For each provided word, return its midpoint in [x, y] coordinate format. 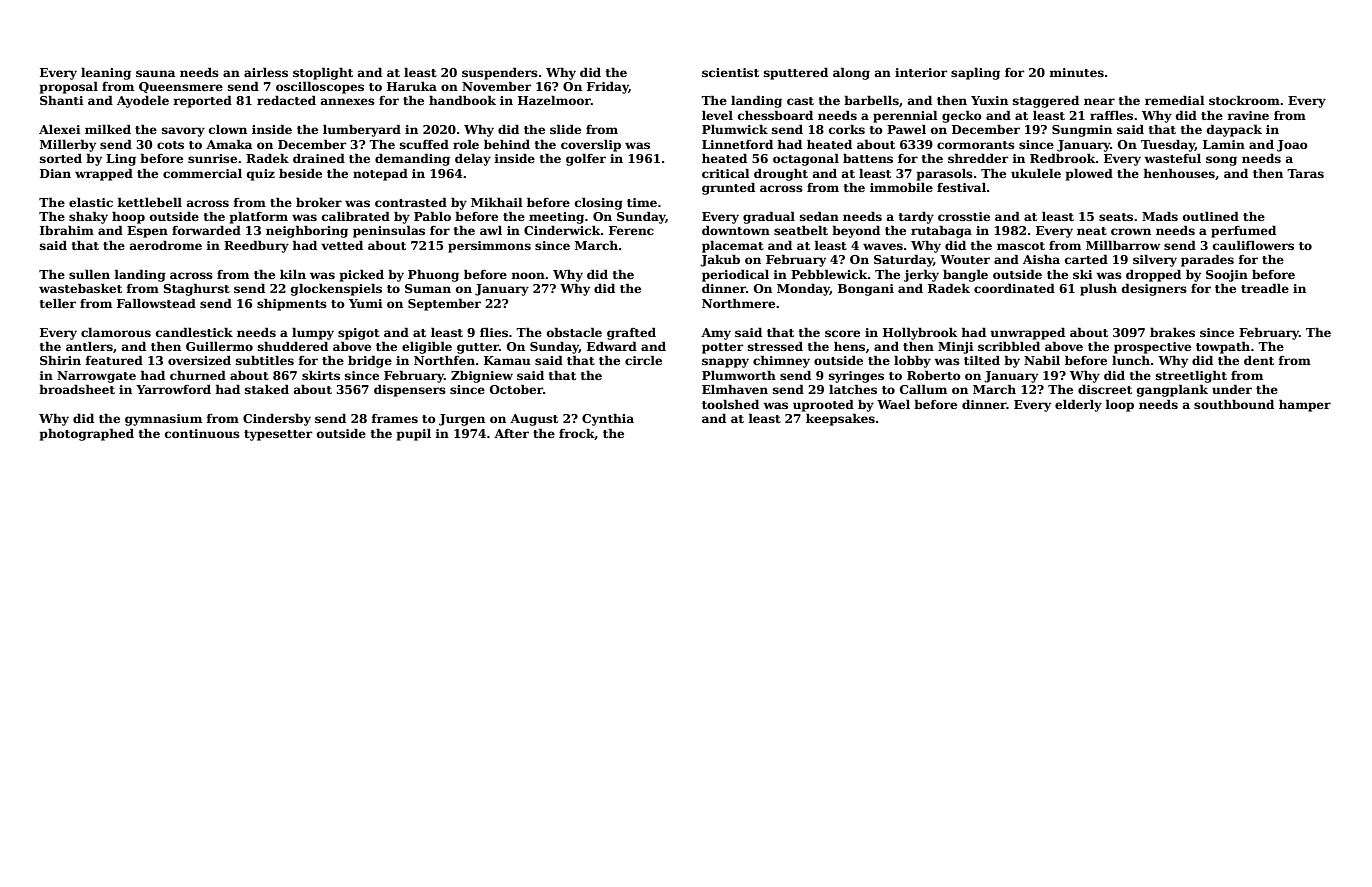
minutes [1076, 72]
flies [494, 332]
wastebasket [80, 288]
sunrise [212, 158]
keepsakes [840, 419]
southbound [1234, 404]
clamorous [116, 332]
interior [921, 72]
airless [266, 72]
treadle [1265, 288]
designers [1154, 290]
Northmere [738, 303]
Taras [1305, 173]
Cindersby [277, 419]
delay [473, 159]
